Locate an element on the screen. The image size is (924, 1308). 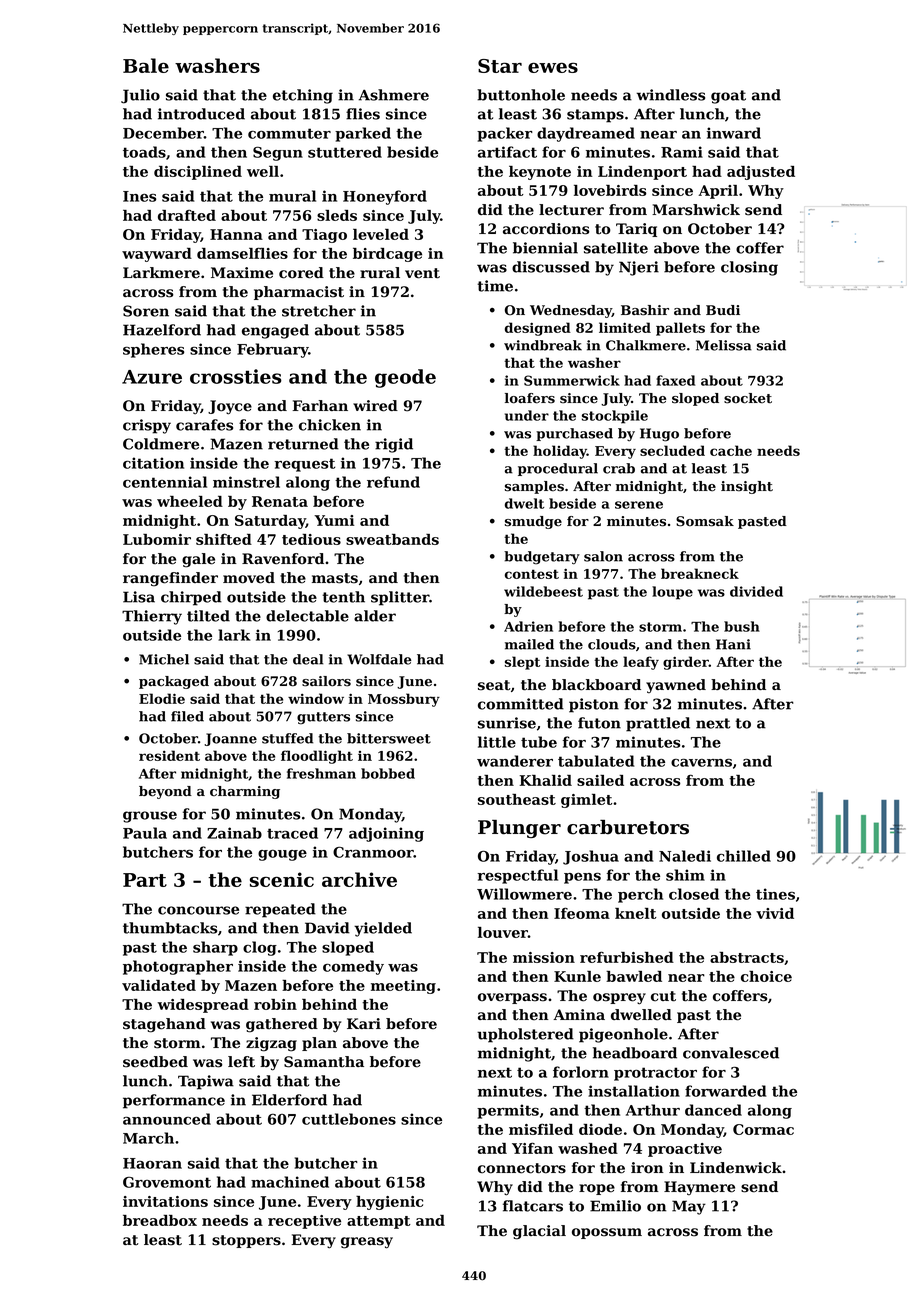
chilled is located at coordinates (744, 856).
